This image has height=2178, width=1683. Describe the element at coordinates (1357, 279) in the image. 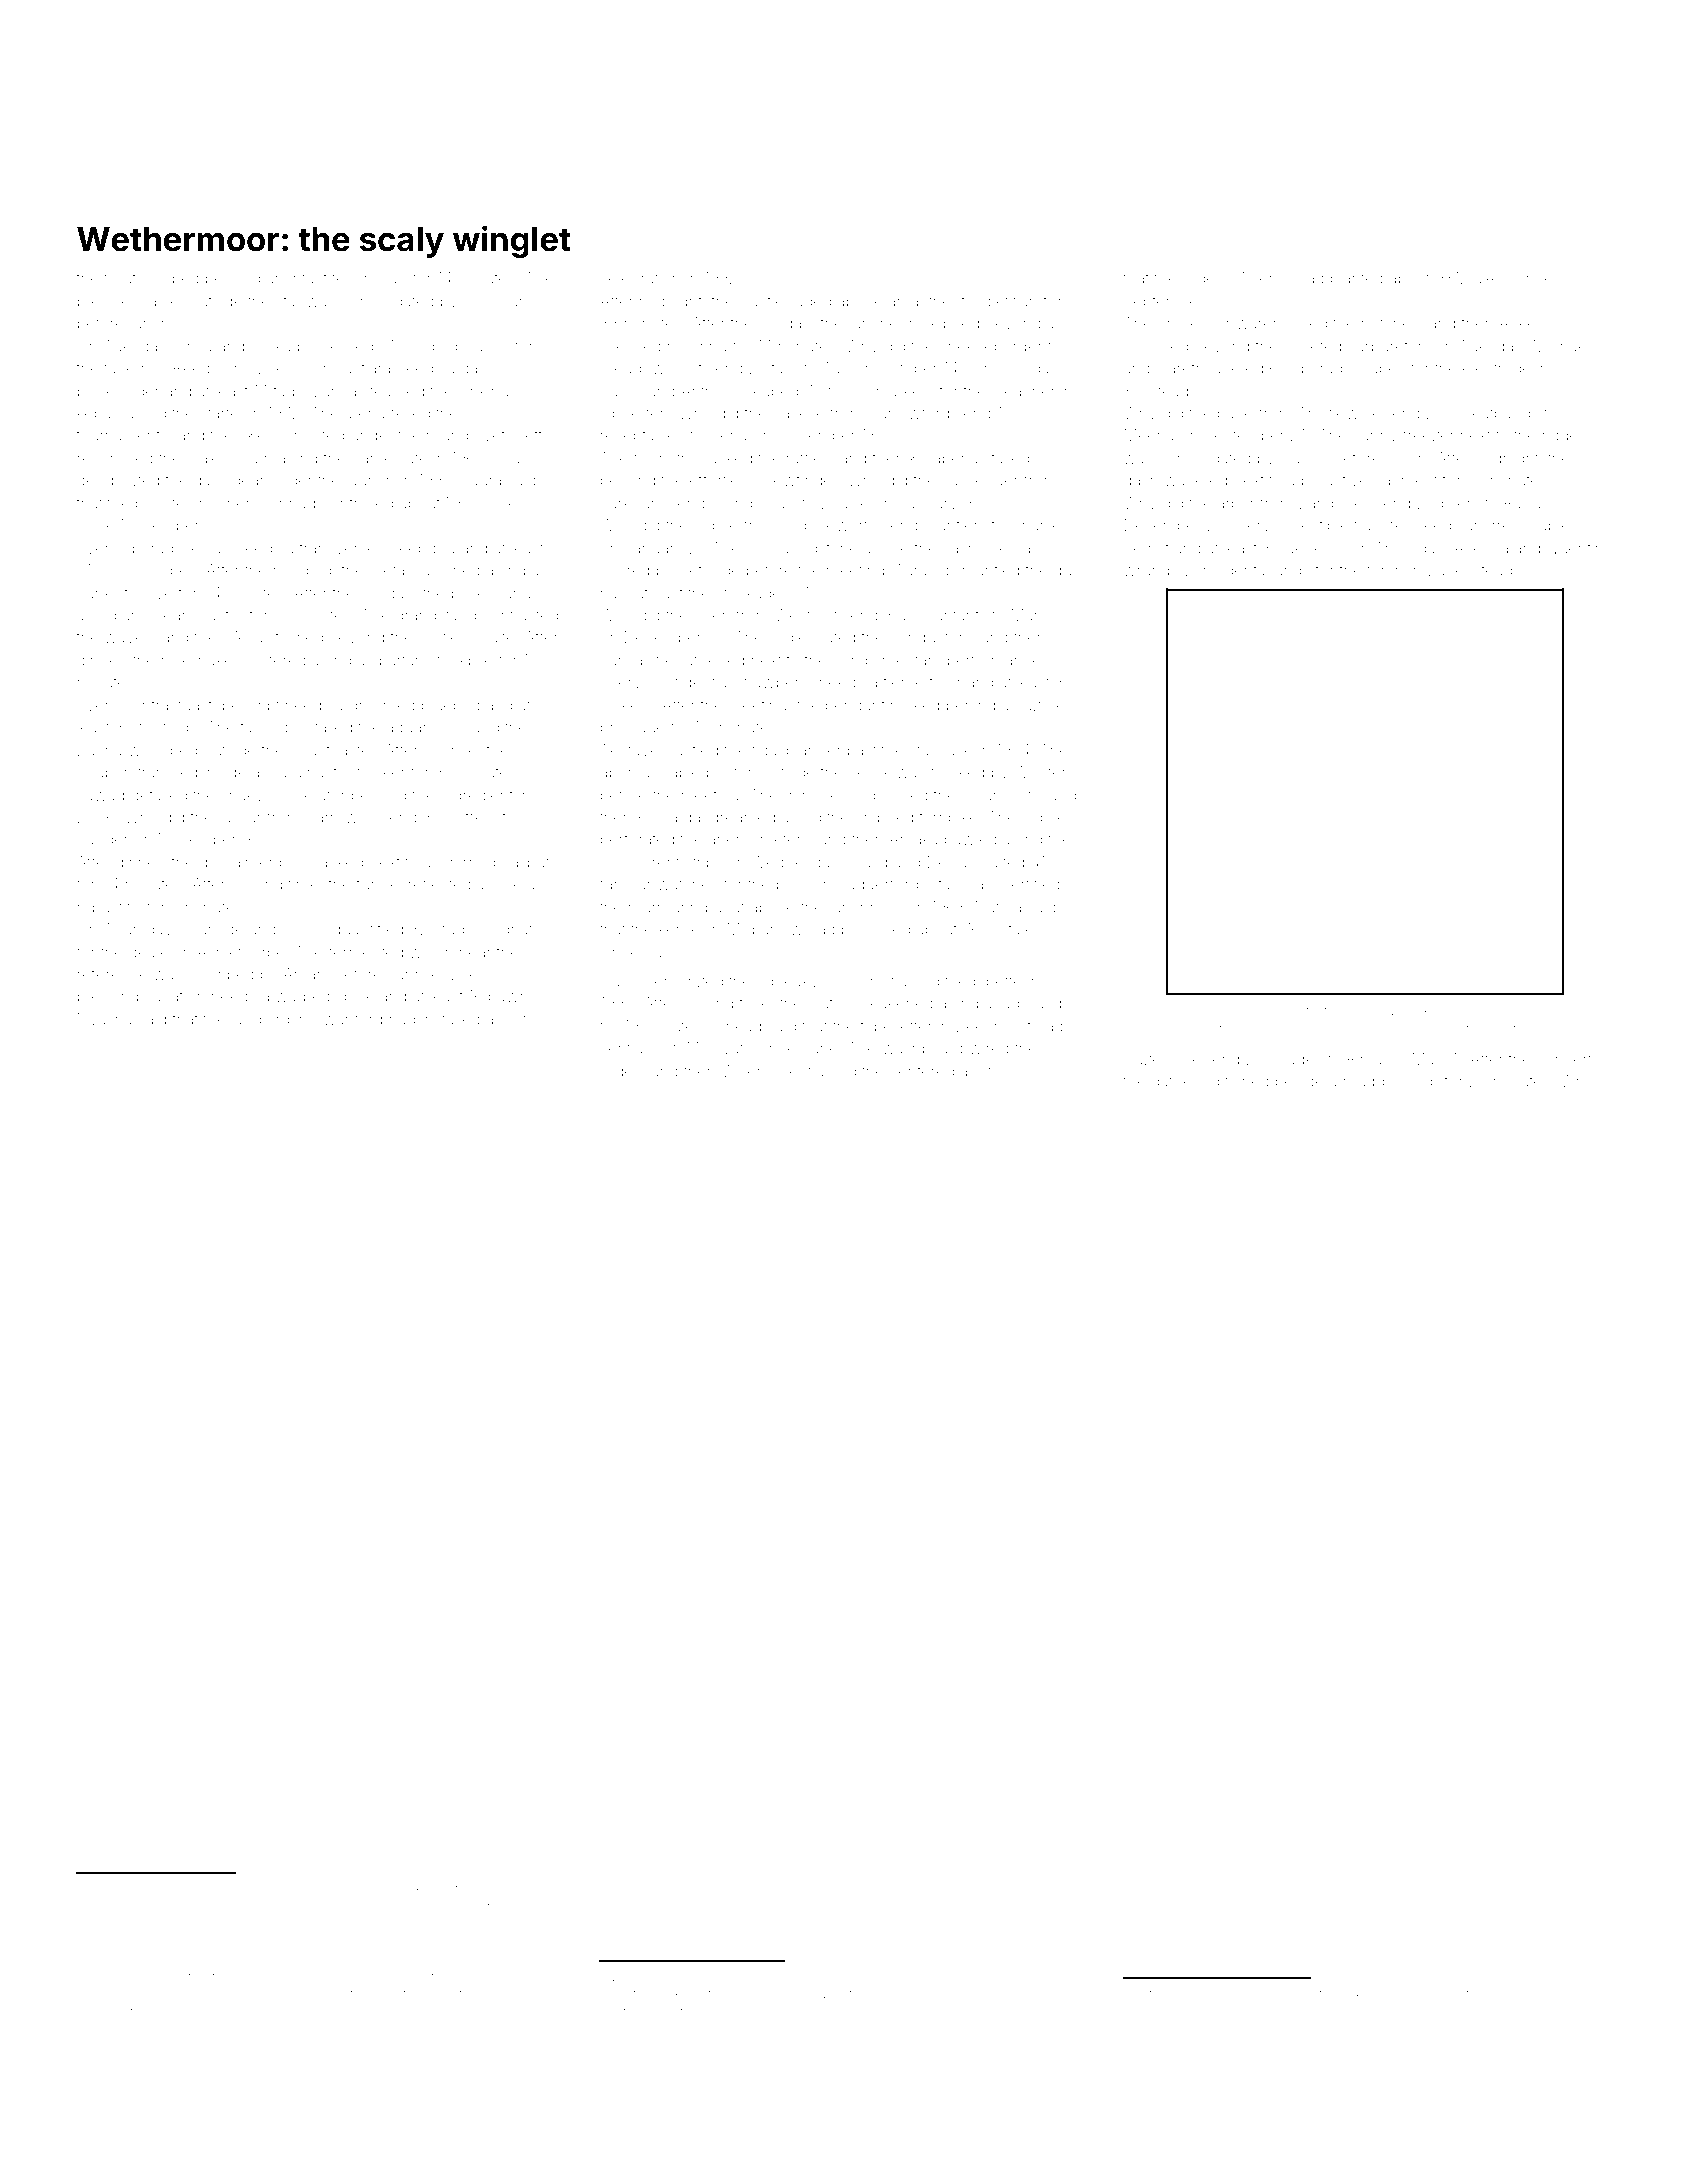

I see `planted` at that location.
